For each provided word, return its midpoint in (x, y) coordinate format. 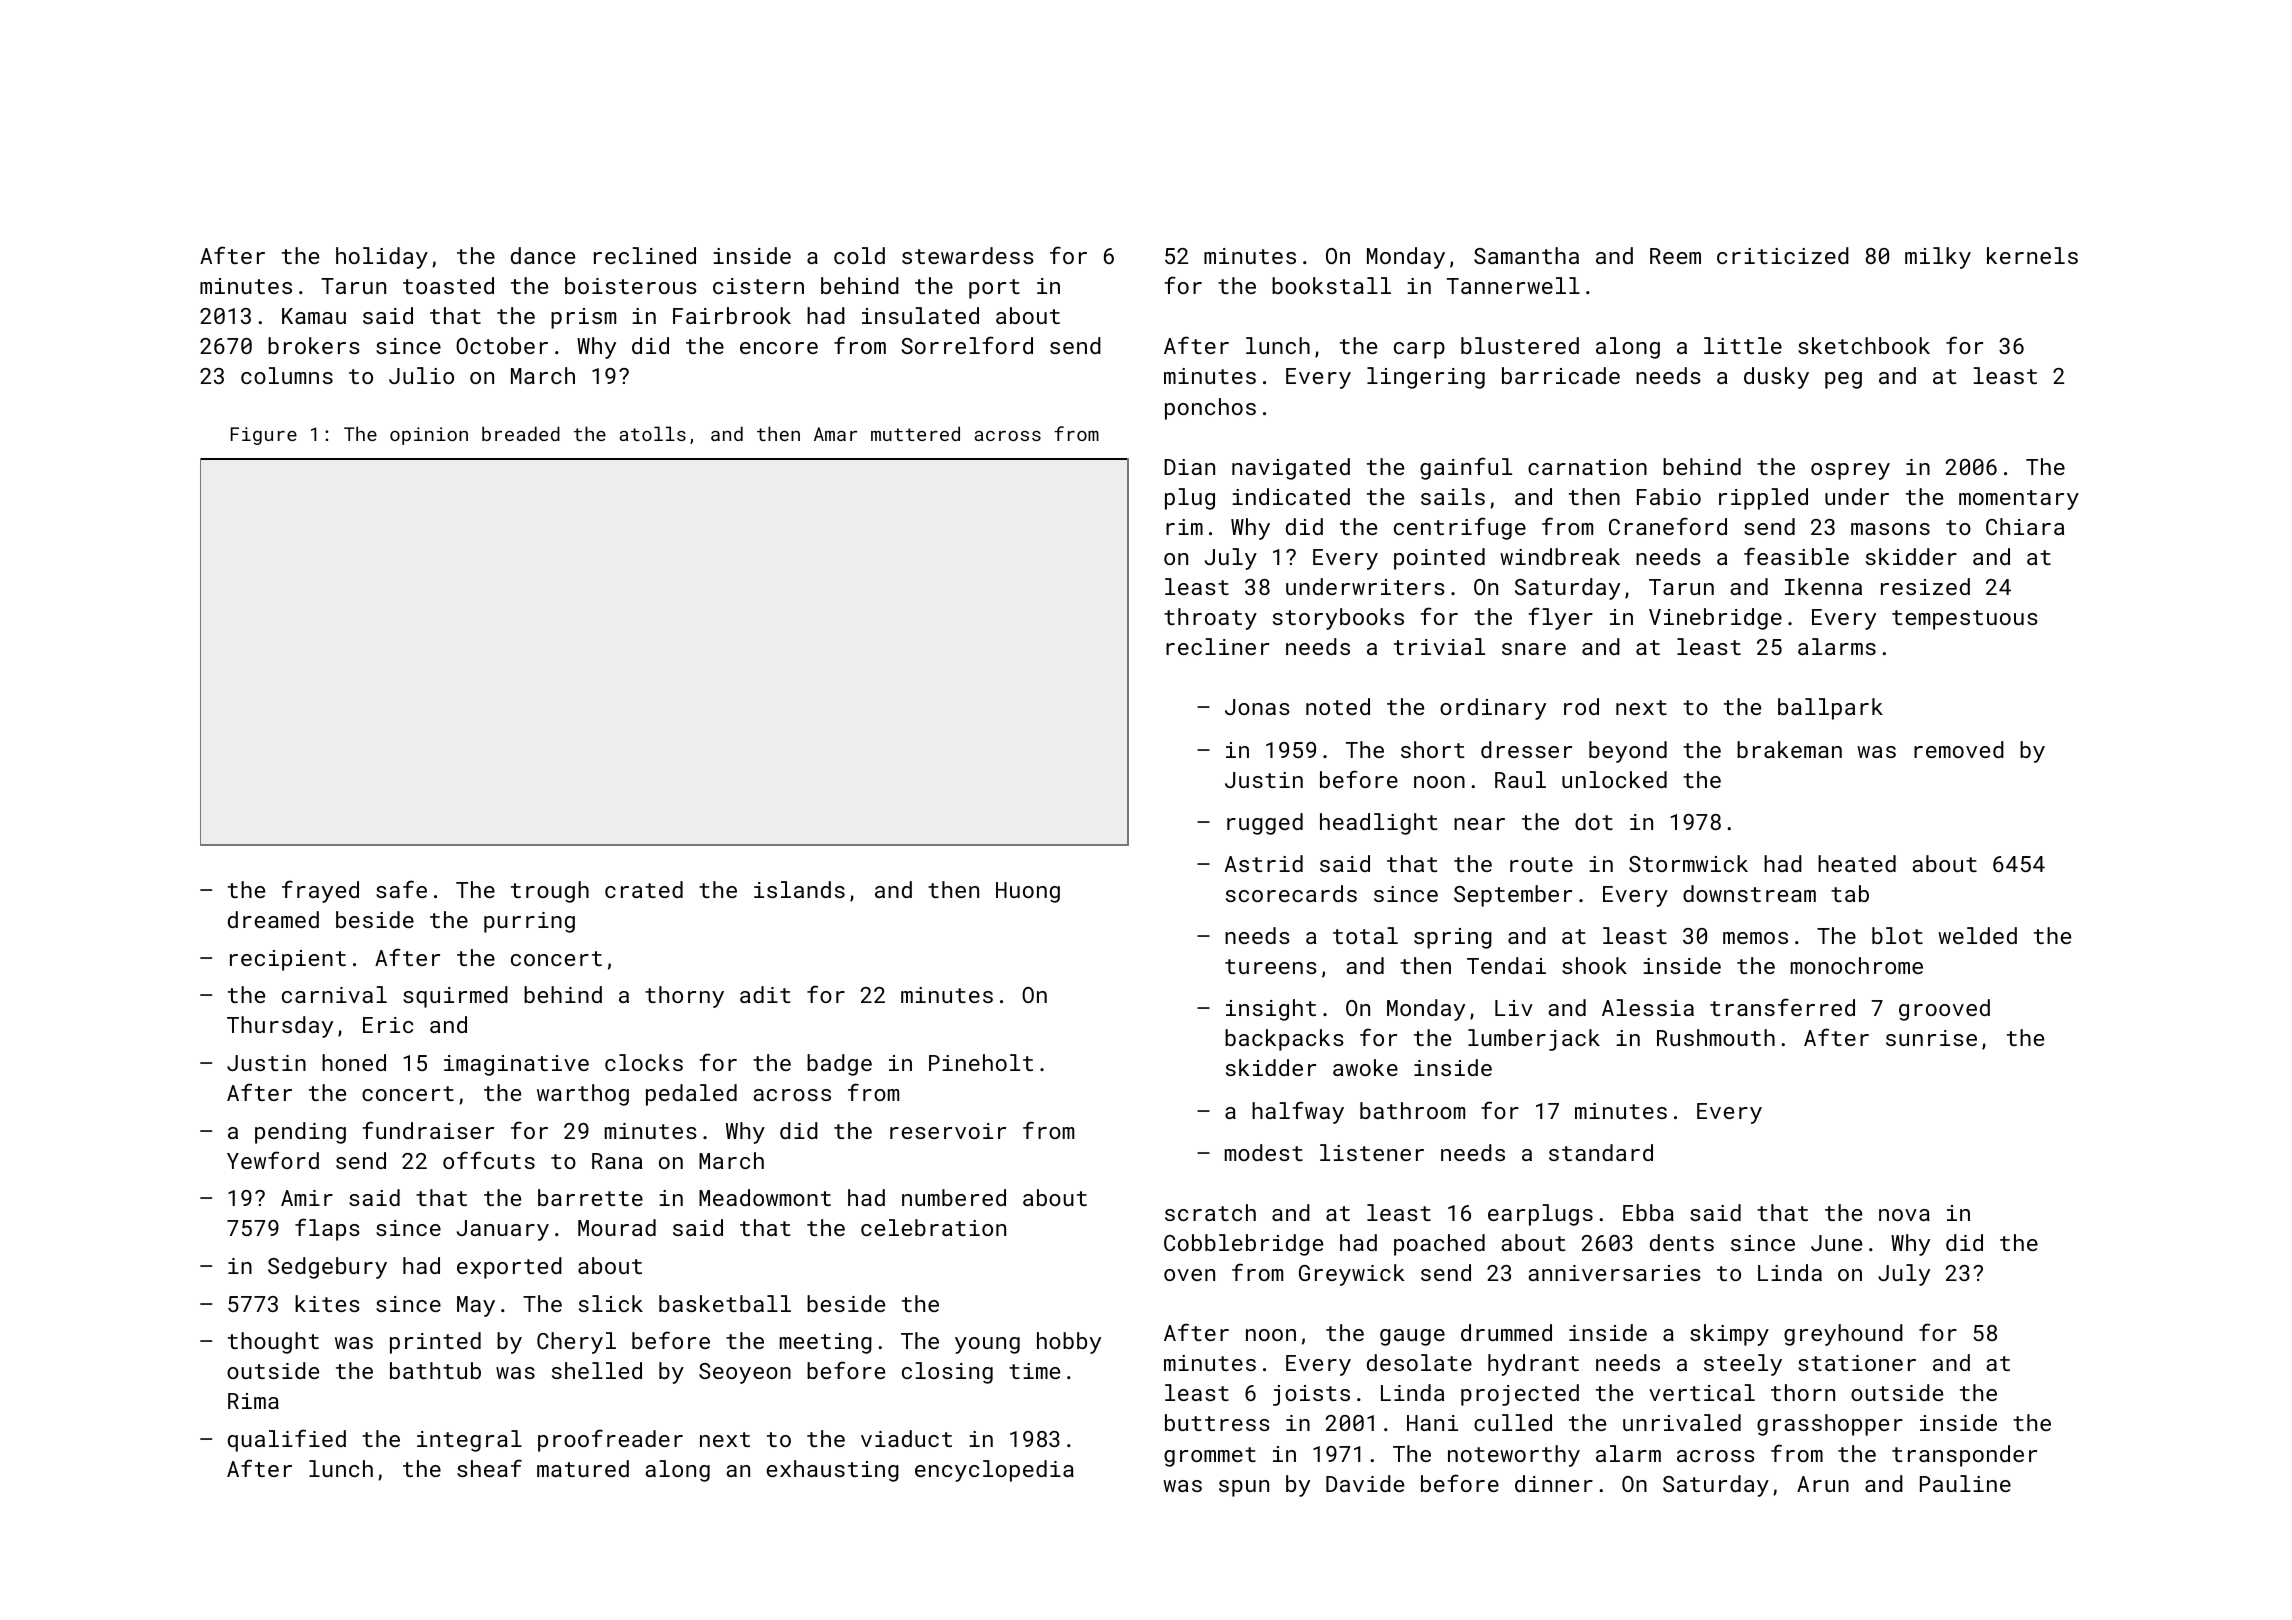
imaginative (516, 1065)
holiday (382, 258)
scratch (1210, 1212)
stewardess (968, 255)
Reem (1675, 256)
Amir (307, 1198)
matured (583, 1468)
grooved (1944, 1010)
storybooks (1338, 619)
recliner (1217, 646)
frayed (320, 891)
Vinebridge (1715, 619)
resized (1925, 586)
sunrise (1931, 1038)
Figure (264, 436)
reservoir (948, 1131)
